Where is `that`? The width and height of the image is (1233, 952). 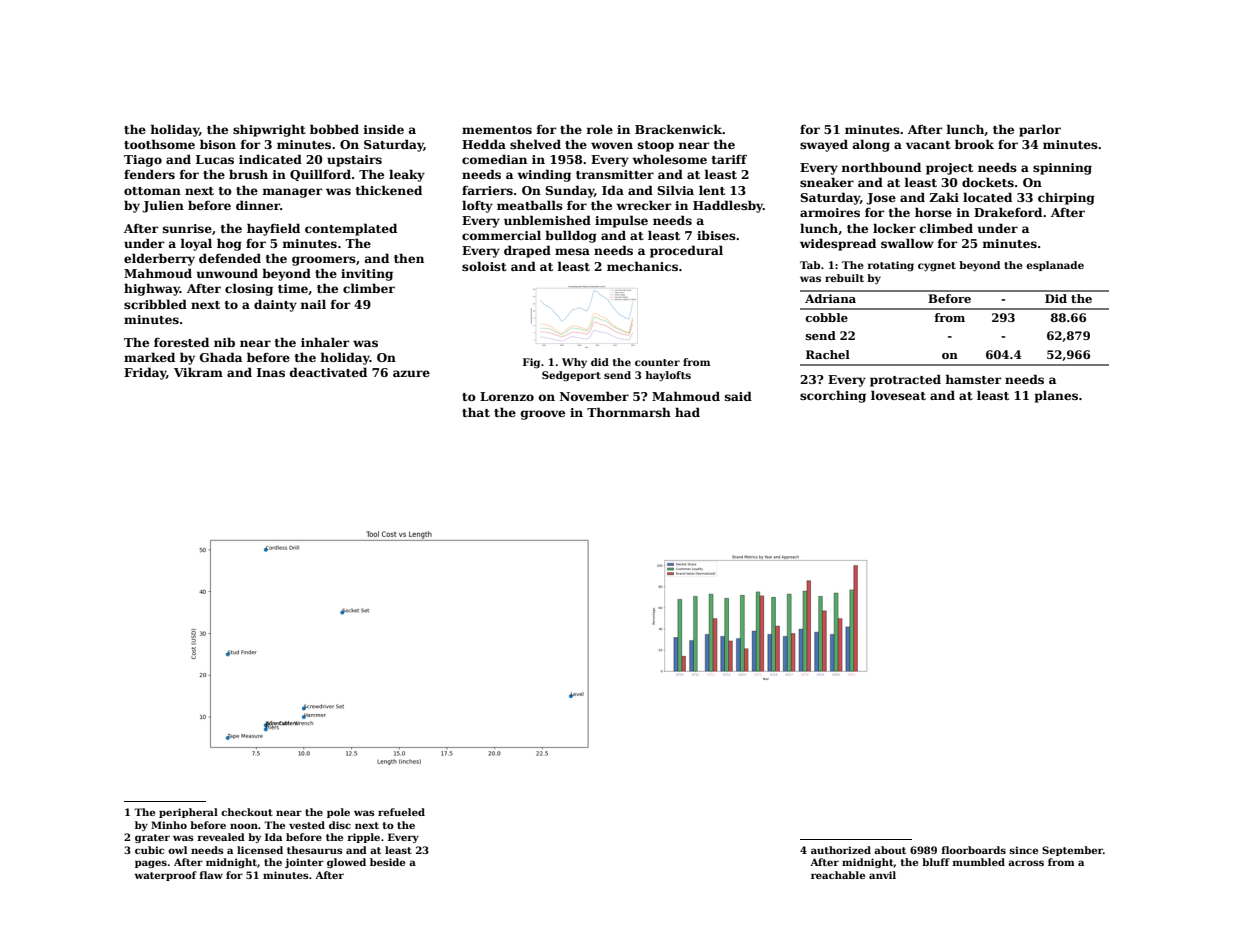
that is located at coordinates (476, 412).
